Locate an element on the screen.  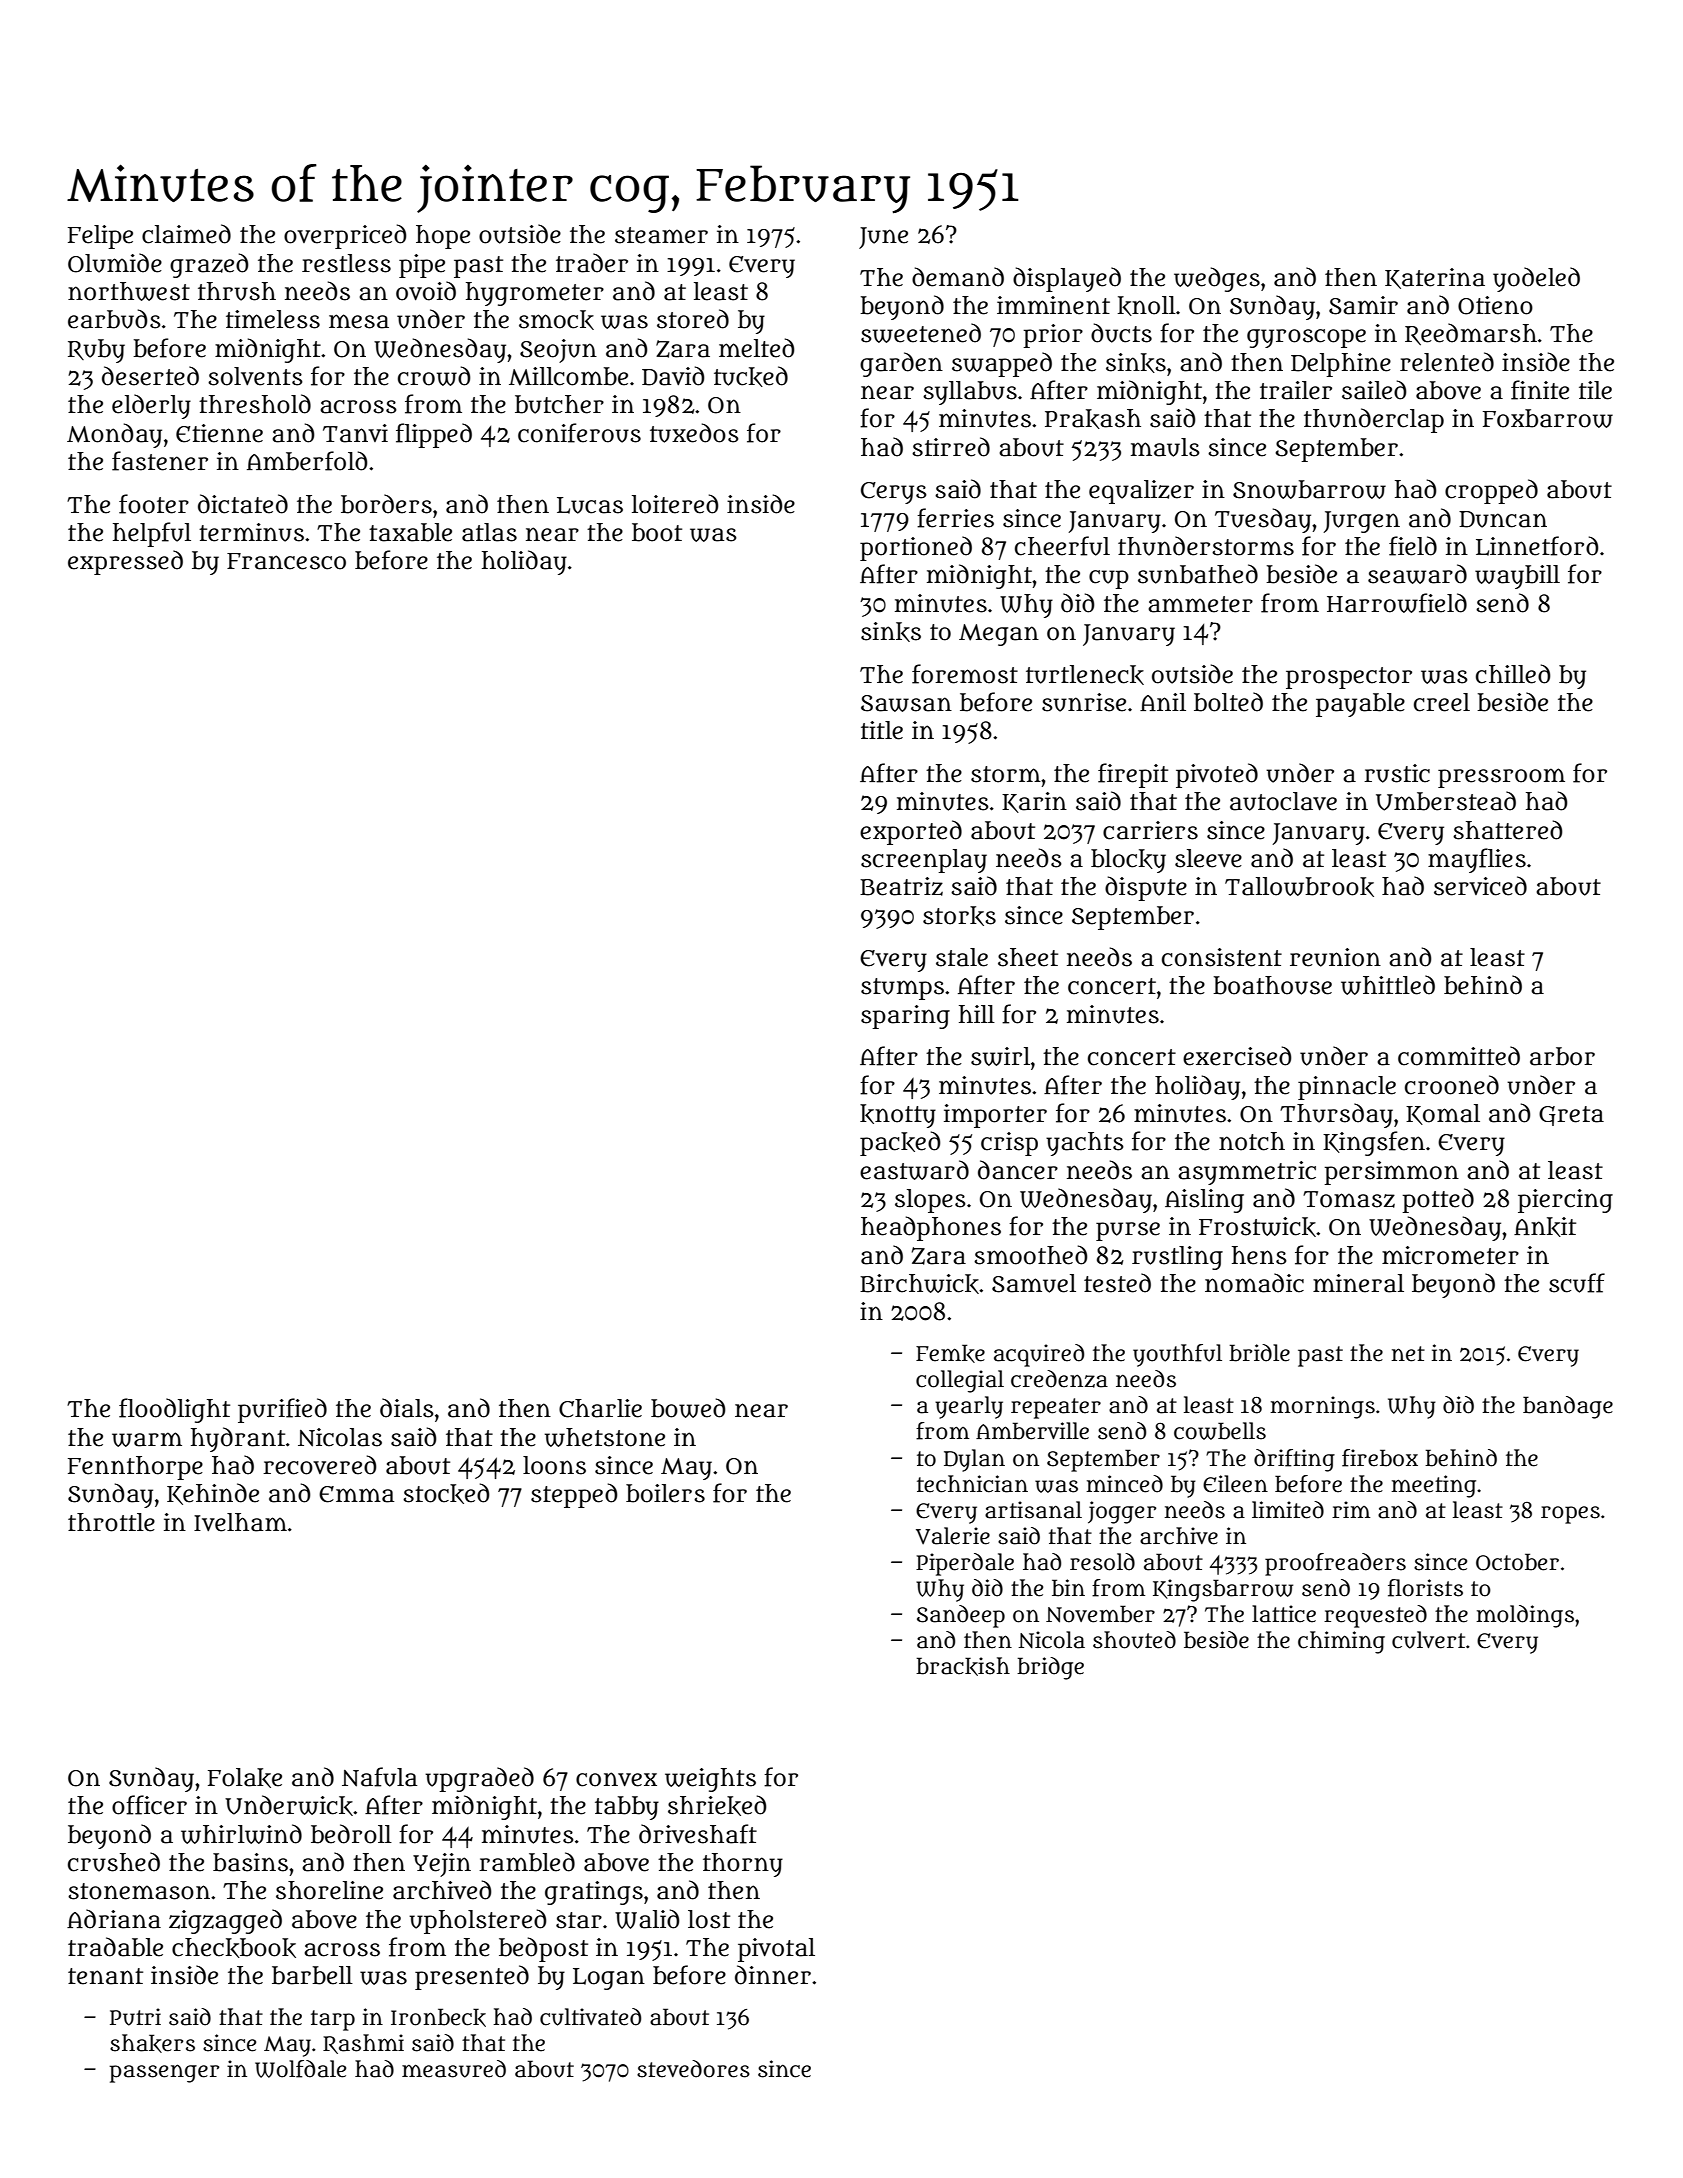
culvert is located at coordinates (1428, 1640).
